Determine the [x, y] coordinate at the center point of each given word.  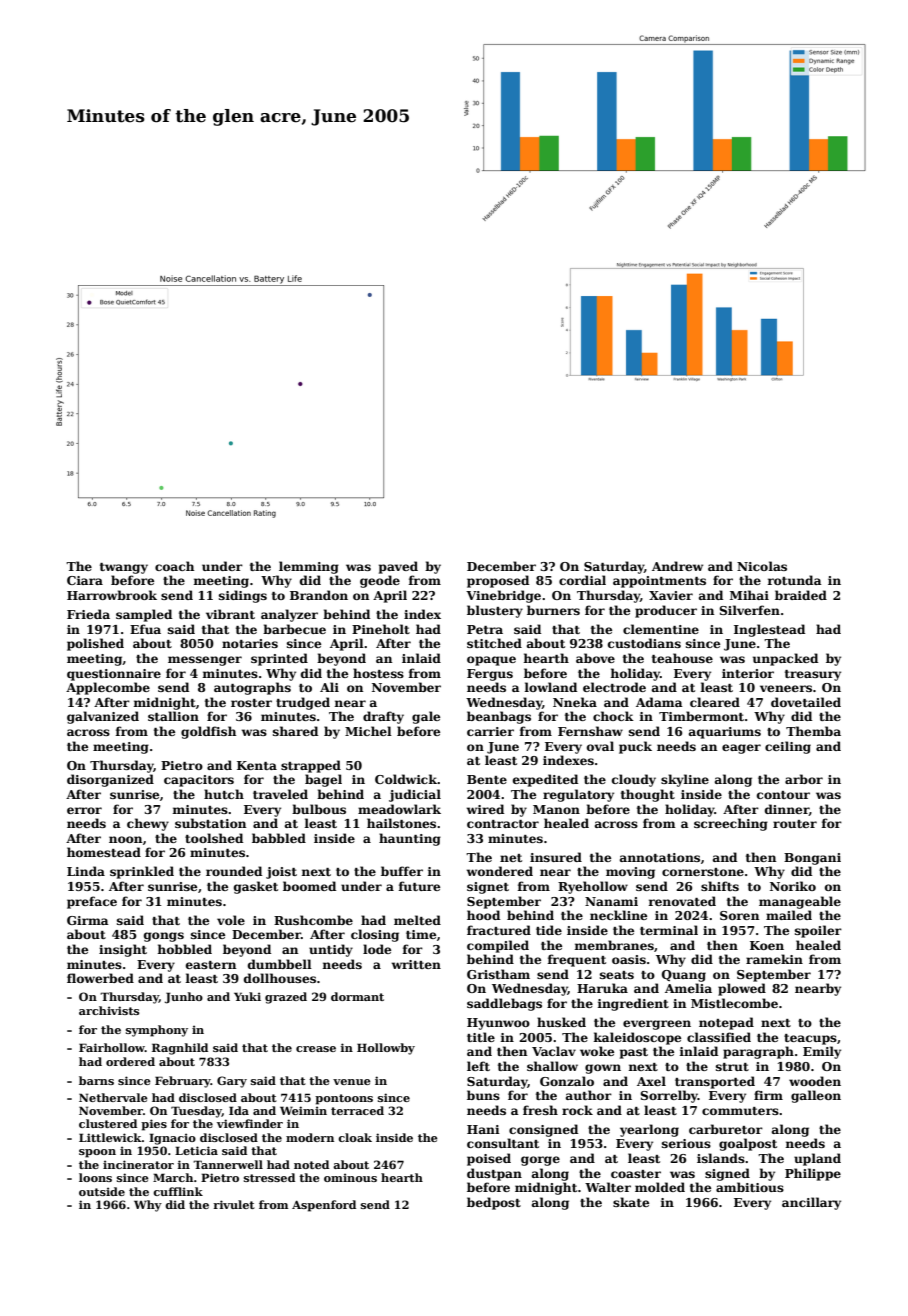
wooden [815, 1081]
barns [96, 1080]
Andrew [677, 566]
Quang [684, 976]
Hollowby [386, 1049]
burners [553, 610]
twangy [124, 568]
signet [488, 888]
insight [123, 950]
